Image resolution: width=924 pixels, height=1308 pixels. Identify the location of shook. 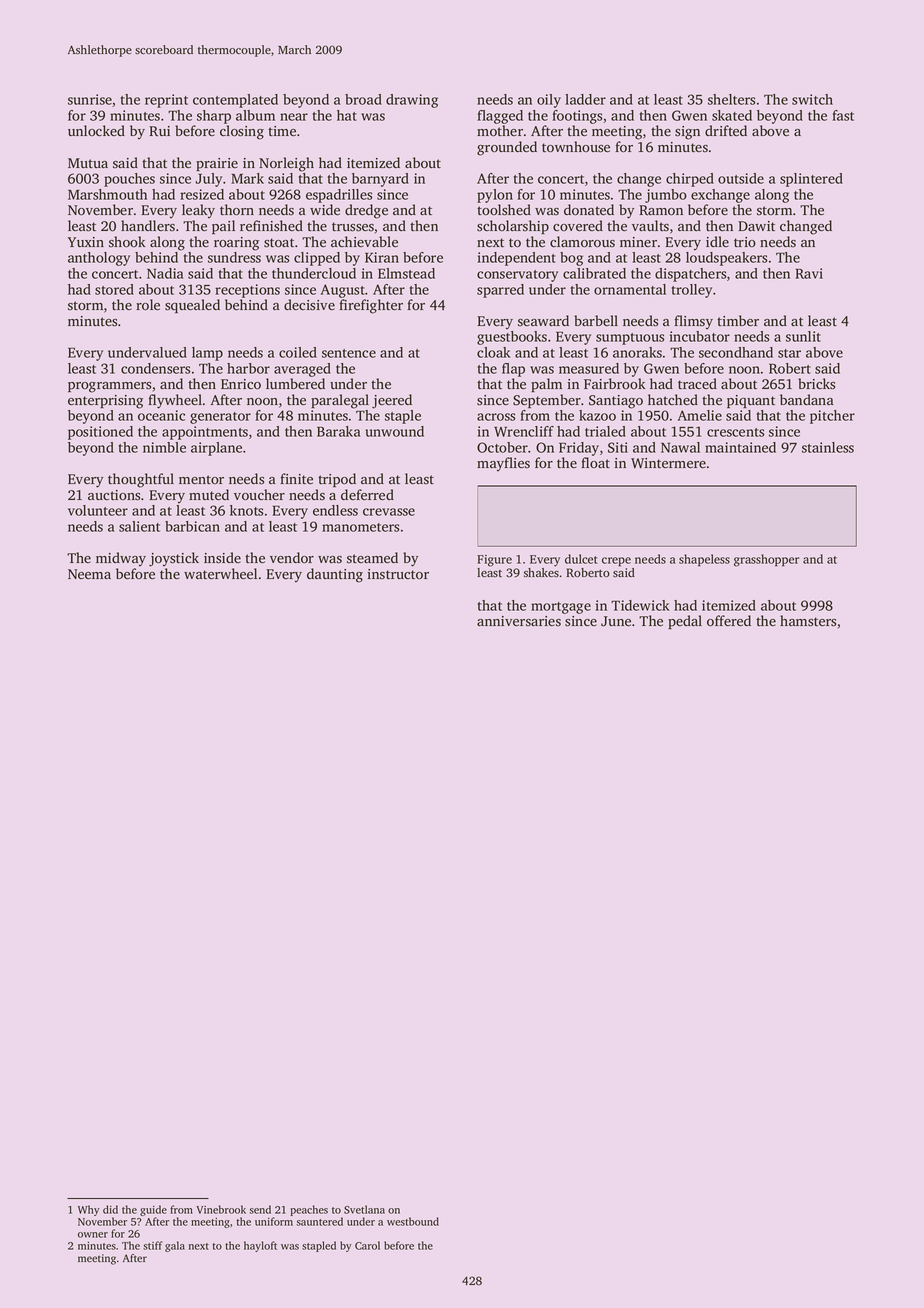
(127, 242).
